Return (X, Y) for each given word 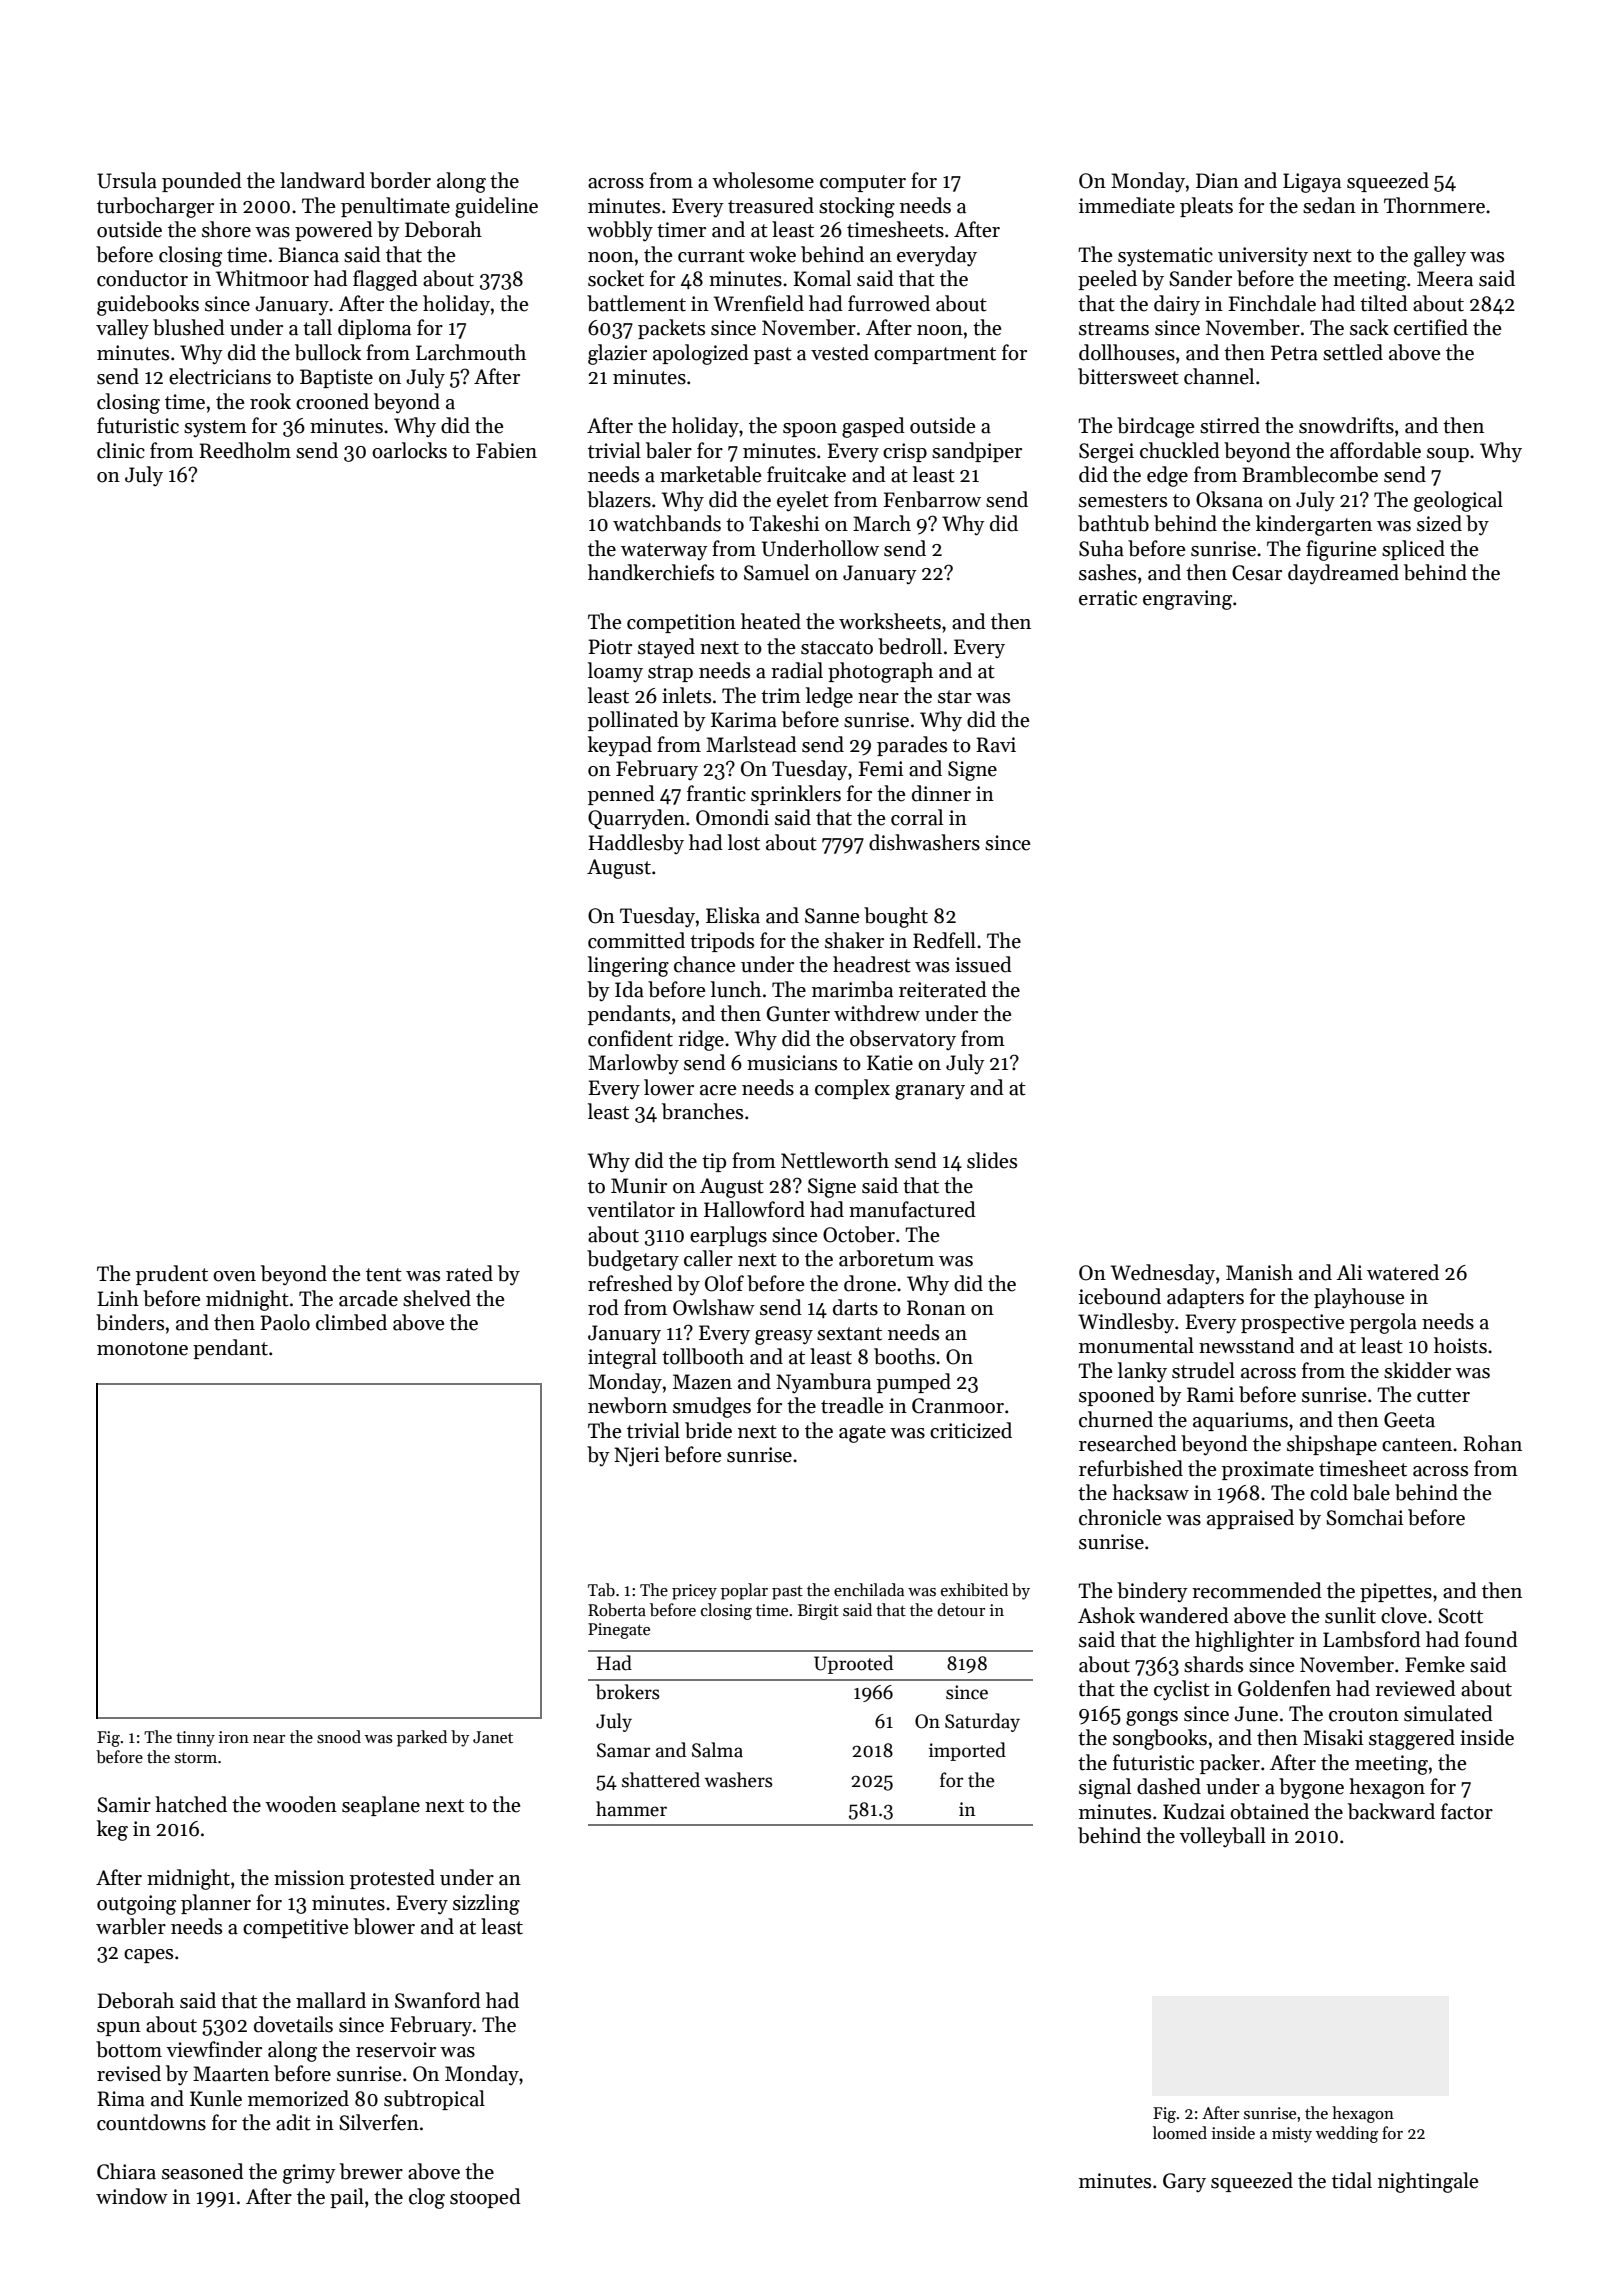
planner (216, 1904)
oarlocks (409, 450)
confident (630, 1038)
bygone (1311, 1788)
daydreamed (1343, 574)
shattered (661, 1780)
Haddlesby (636, 844)
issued (983, 964)
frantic (716, 793)
